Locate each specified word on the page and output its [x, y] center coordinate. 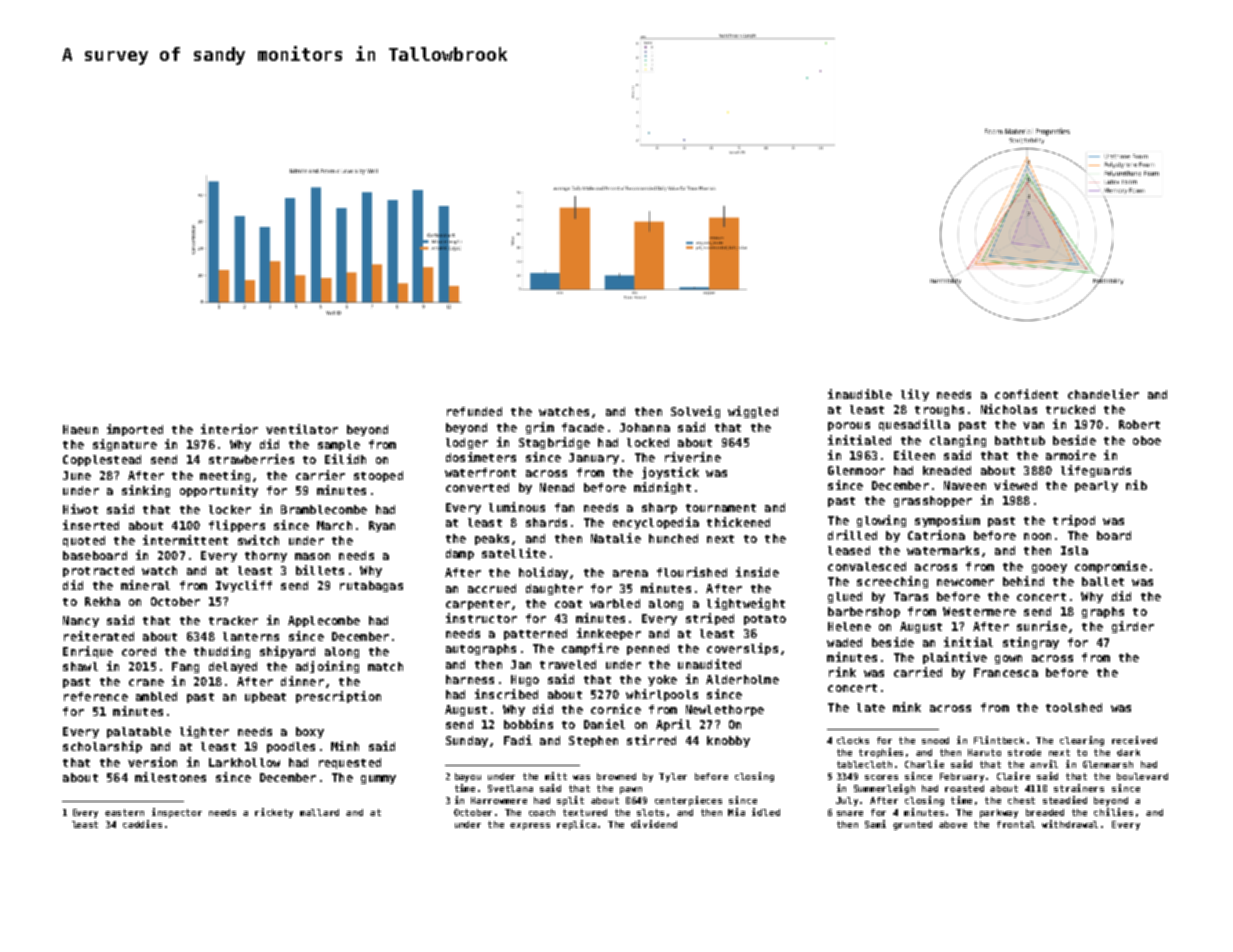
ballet [1103, 581]
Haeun [80, 429]
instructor [481, 618]
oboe [1147, 440]
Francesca [1006, 672]
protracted [98, 571]
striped [710, 619]
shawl [80, 666]
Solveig [695, 412]
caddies [142, 824]
